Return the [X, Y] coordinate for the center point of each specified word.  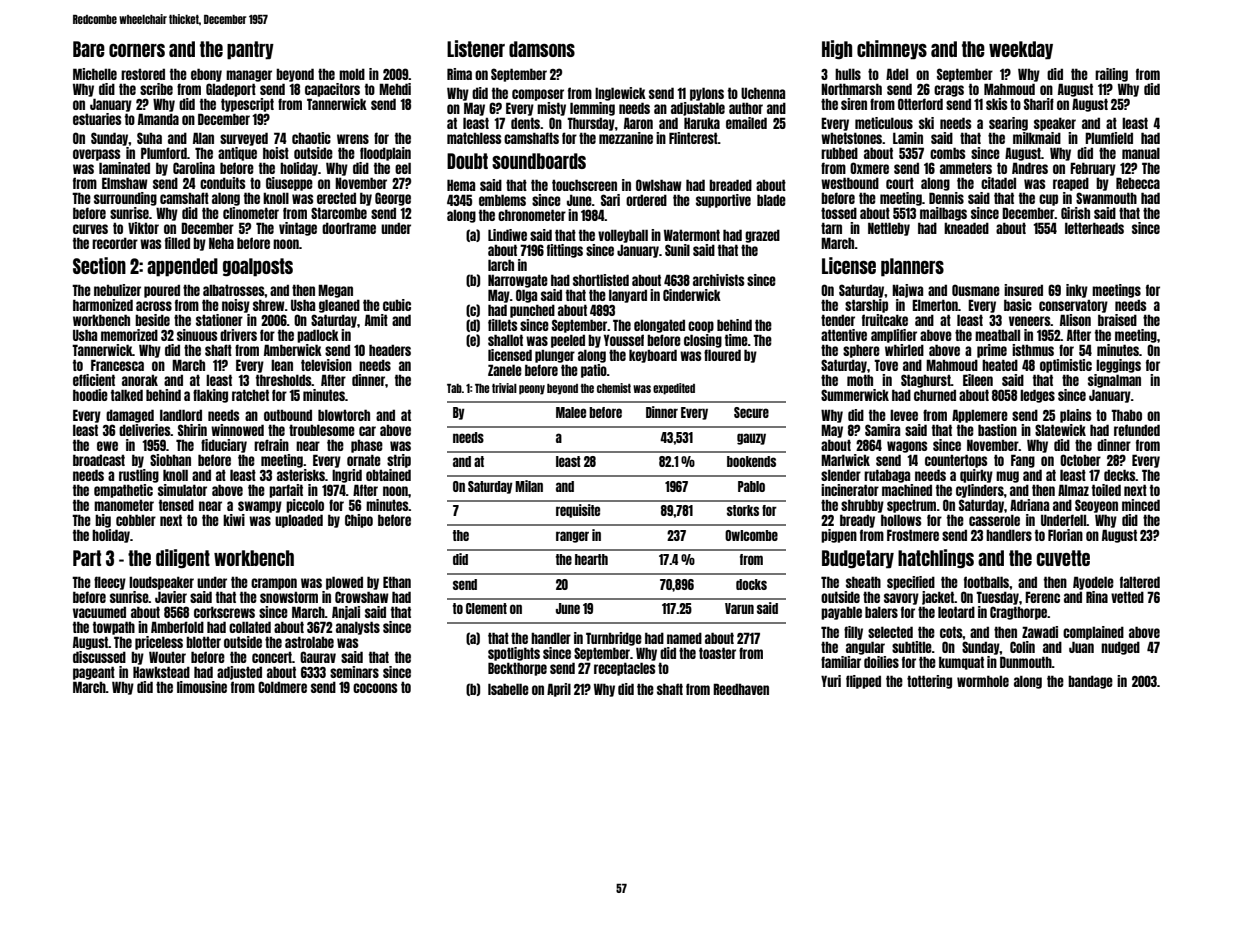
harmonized [103, 305]
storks [743, 510]
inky [1077, 291]
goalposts [258, 267]
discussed [99, 657]
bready [857, 521]
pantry [250, 50]
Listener [476, 48]
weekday [1021, 50]
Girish [1075, 213]
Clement [486, 608]
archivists [719, 280]
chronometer [532, 215]
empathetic [123, 491]
